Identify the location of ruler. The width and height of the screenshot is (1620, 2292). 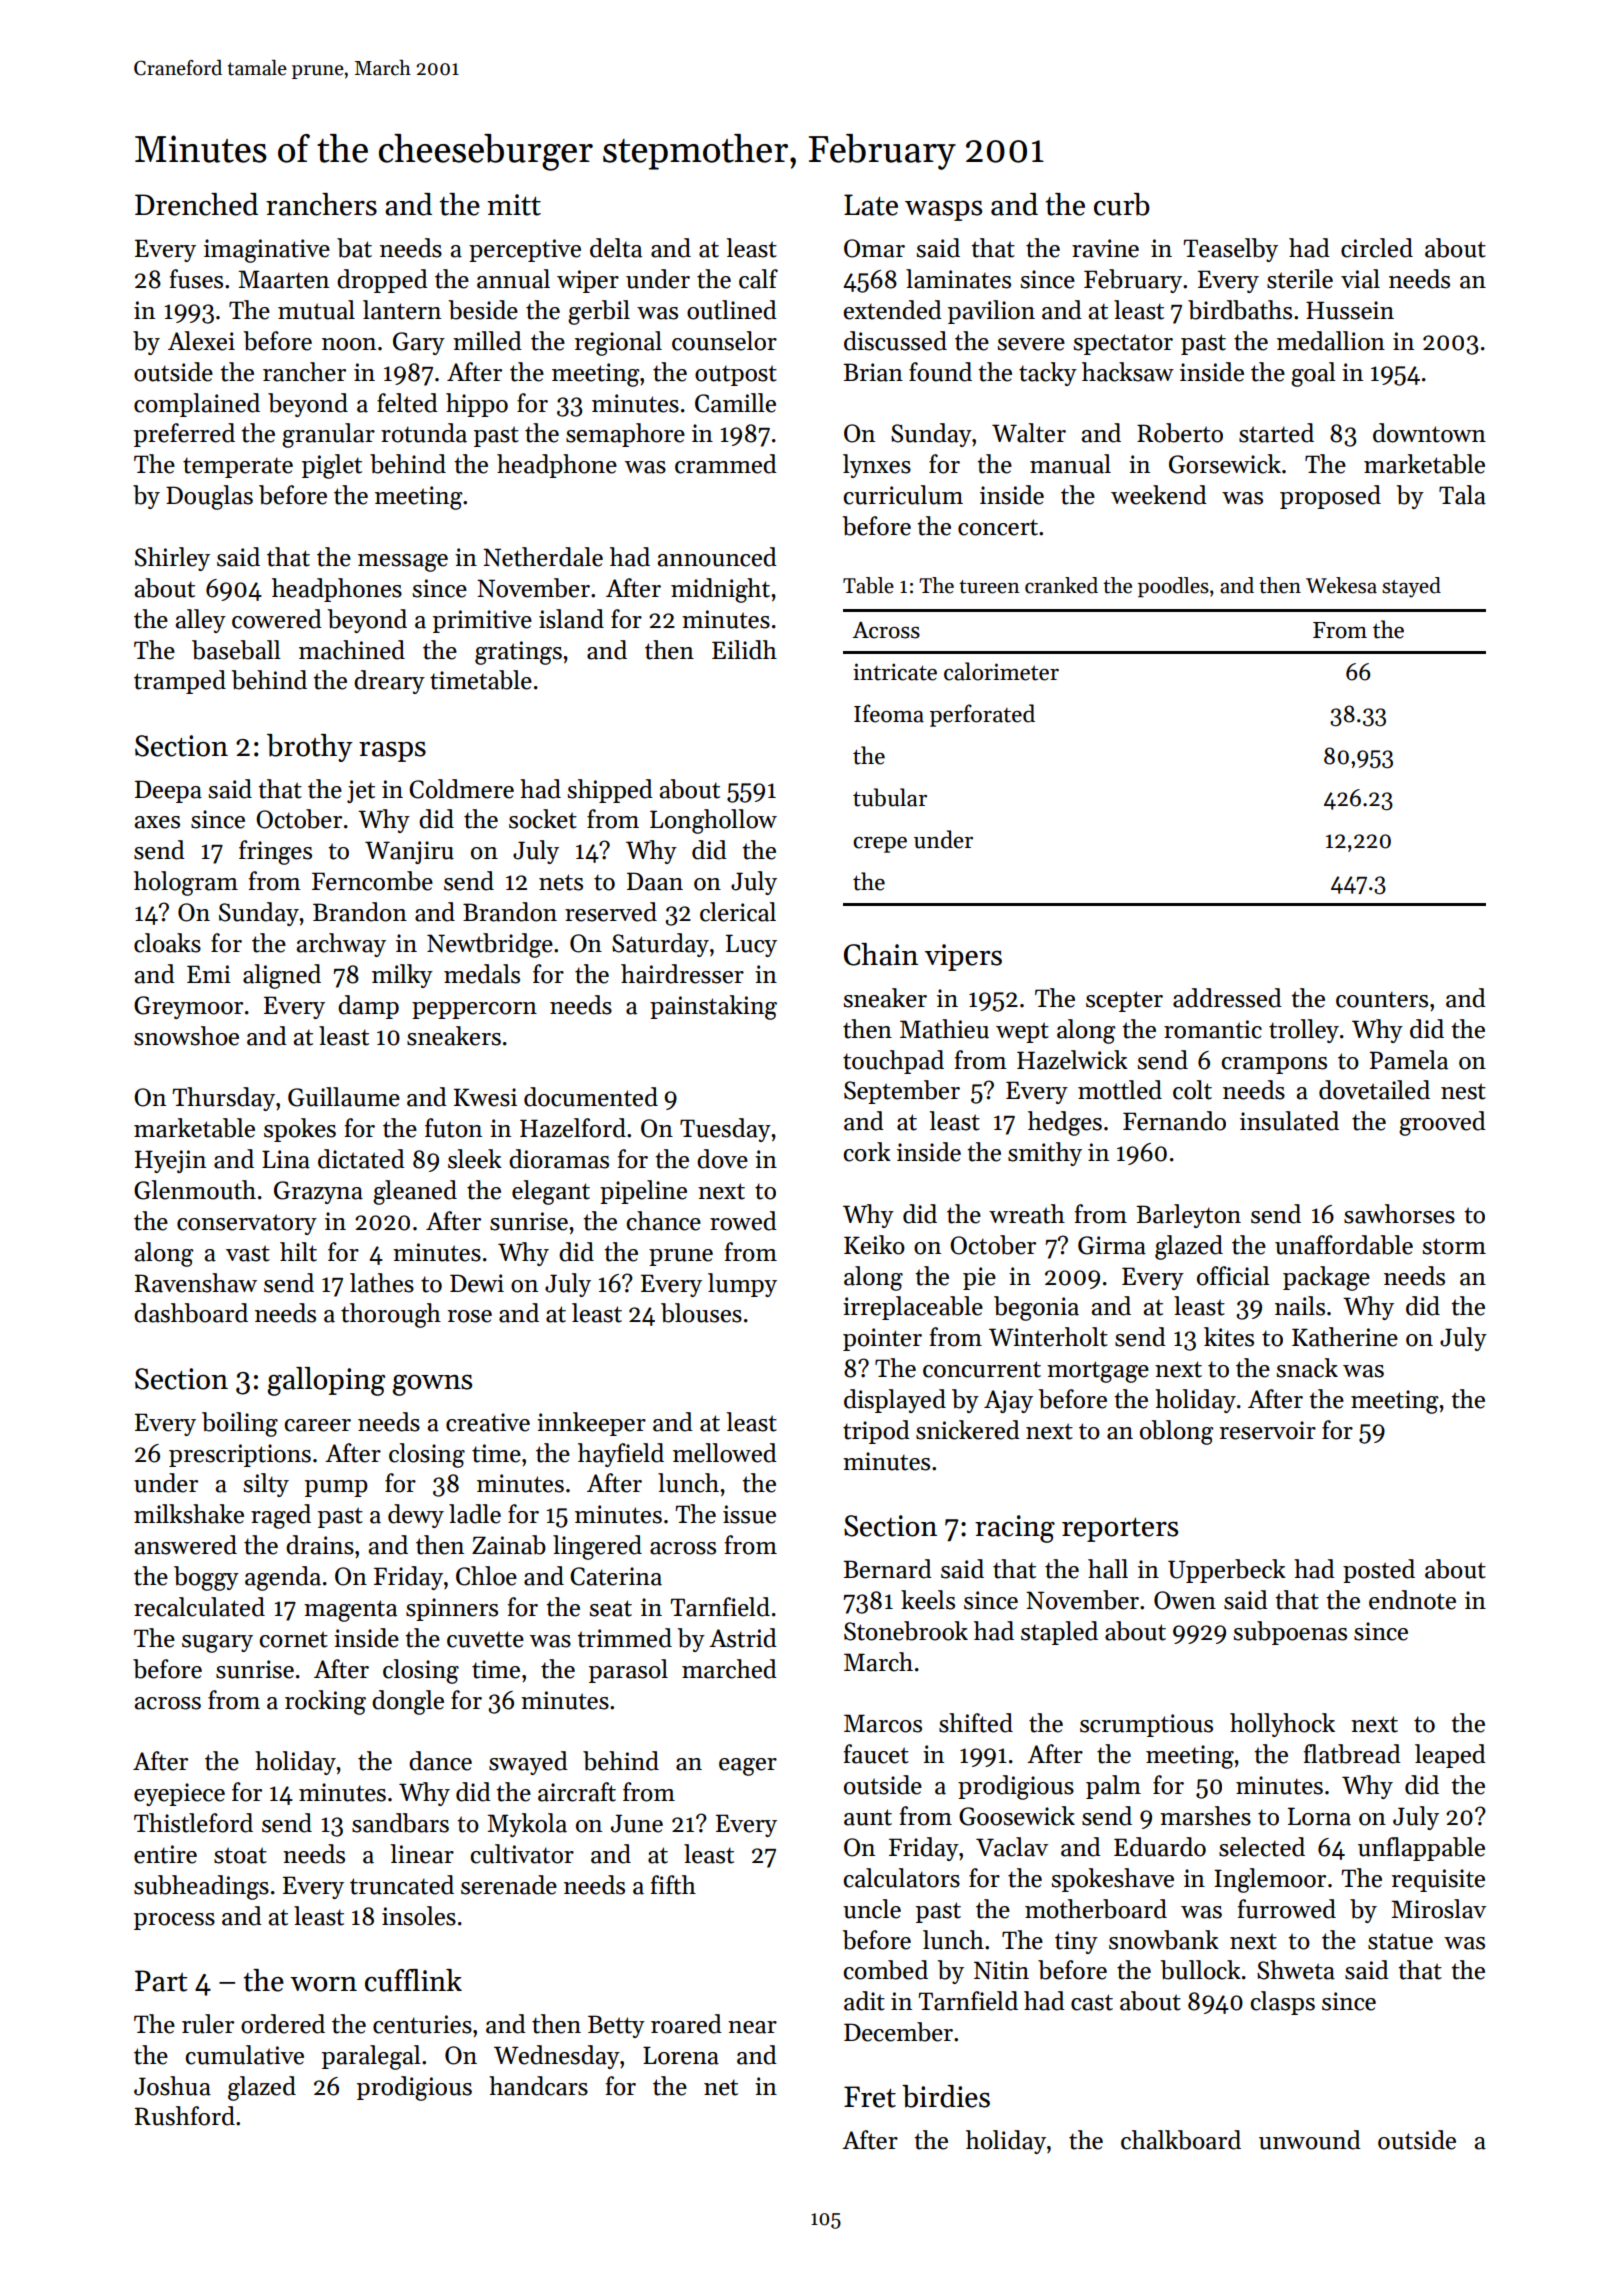
(208, 2024).
